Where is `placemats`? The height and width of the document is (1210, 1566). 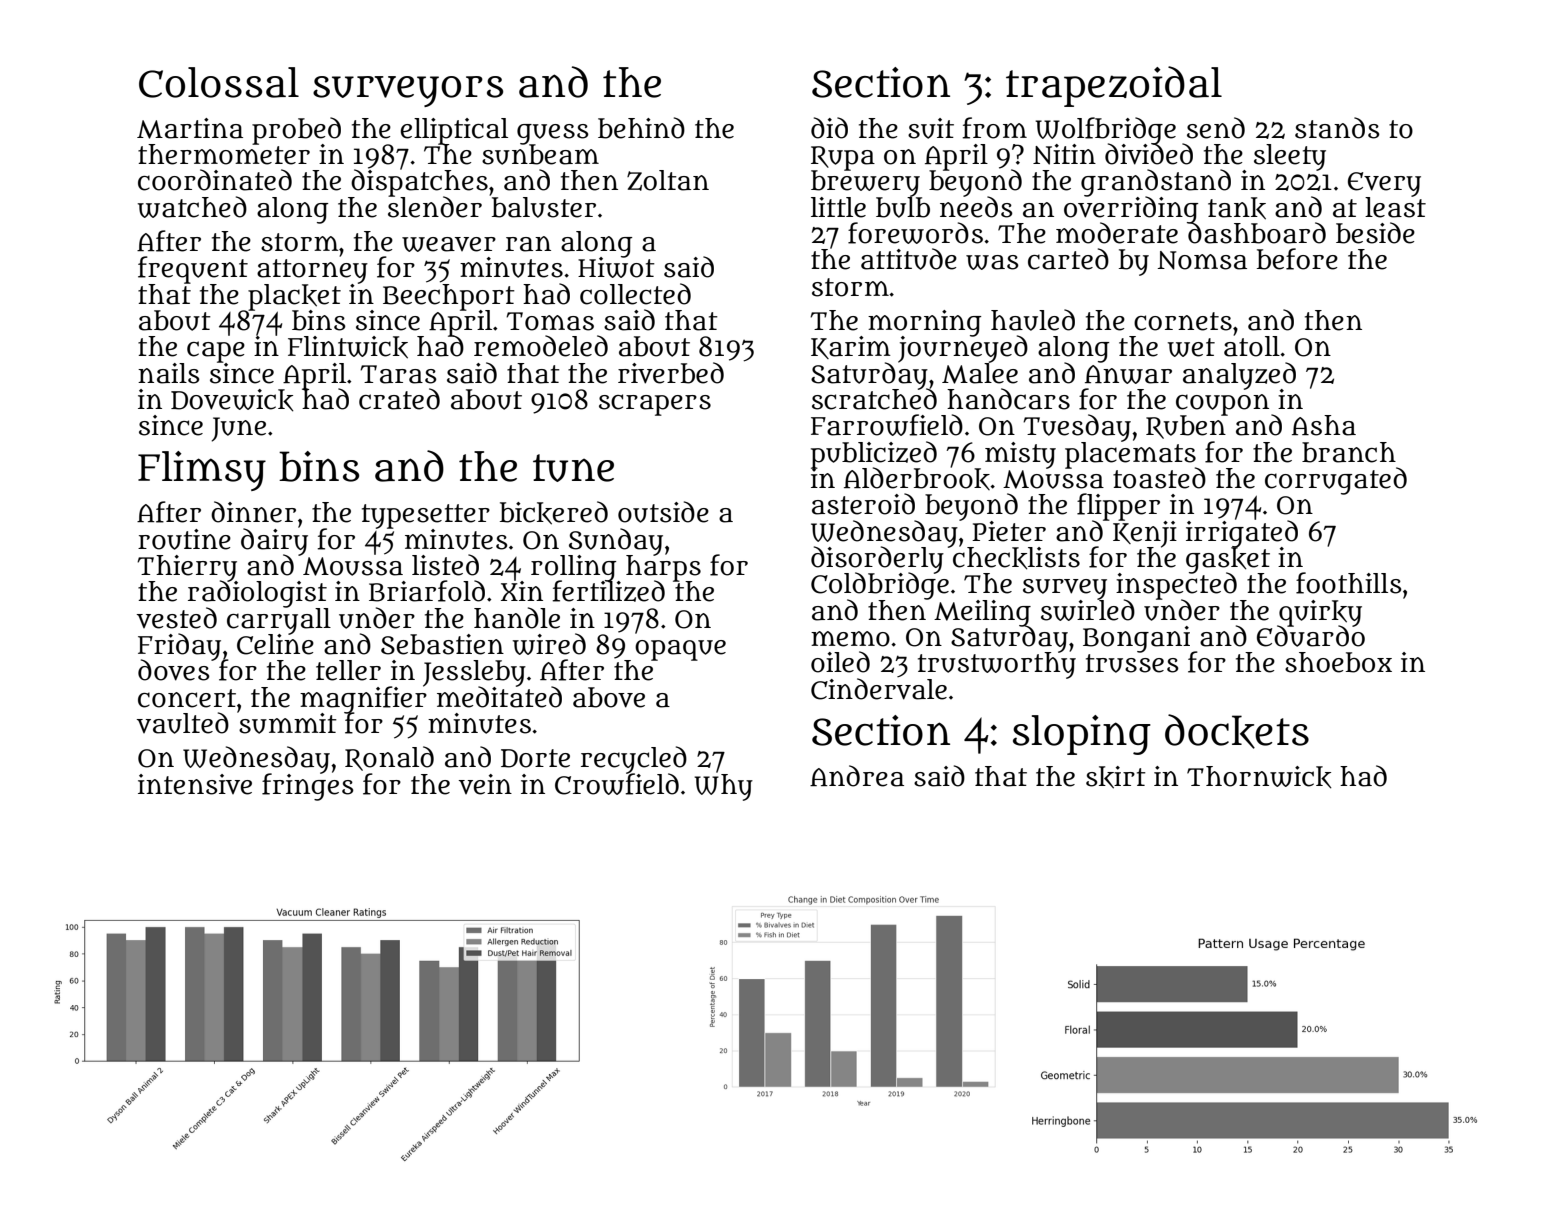
placemats is located at coordinates (1131, 455).
